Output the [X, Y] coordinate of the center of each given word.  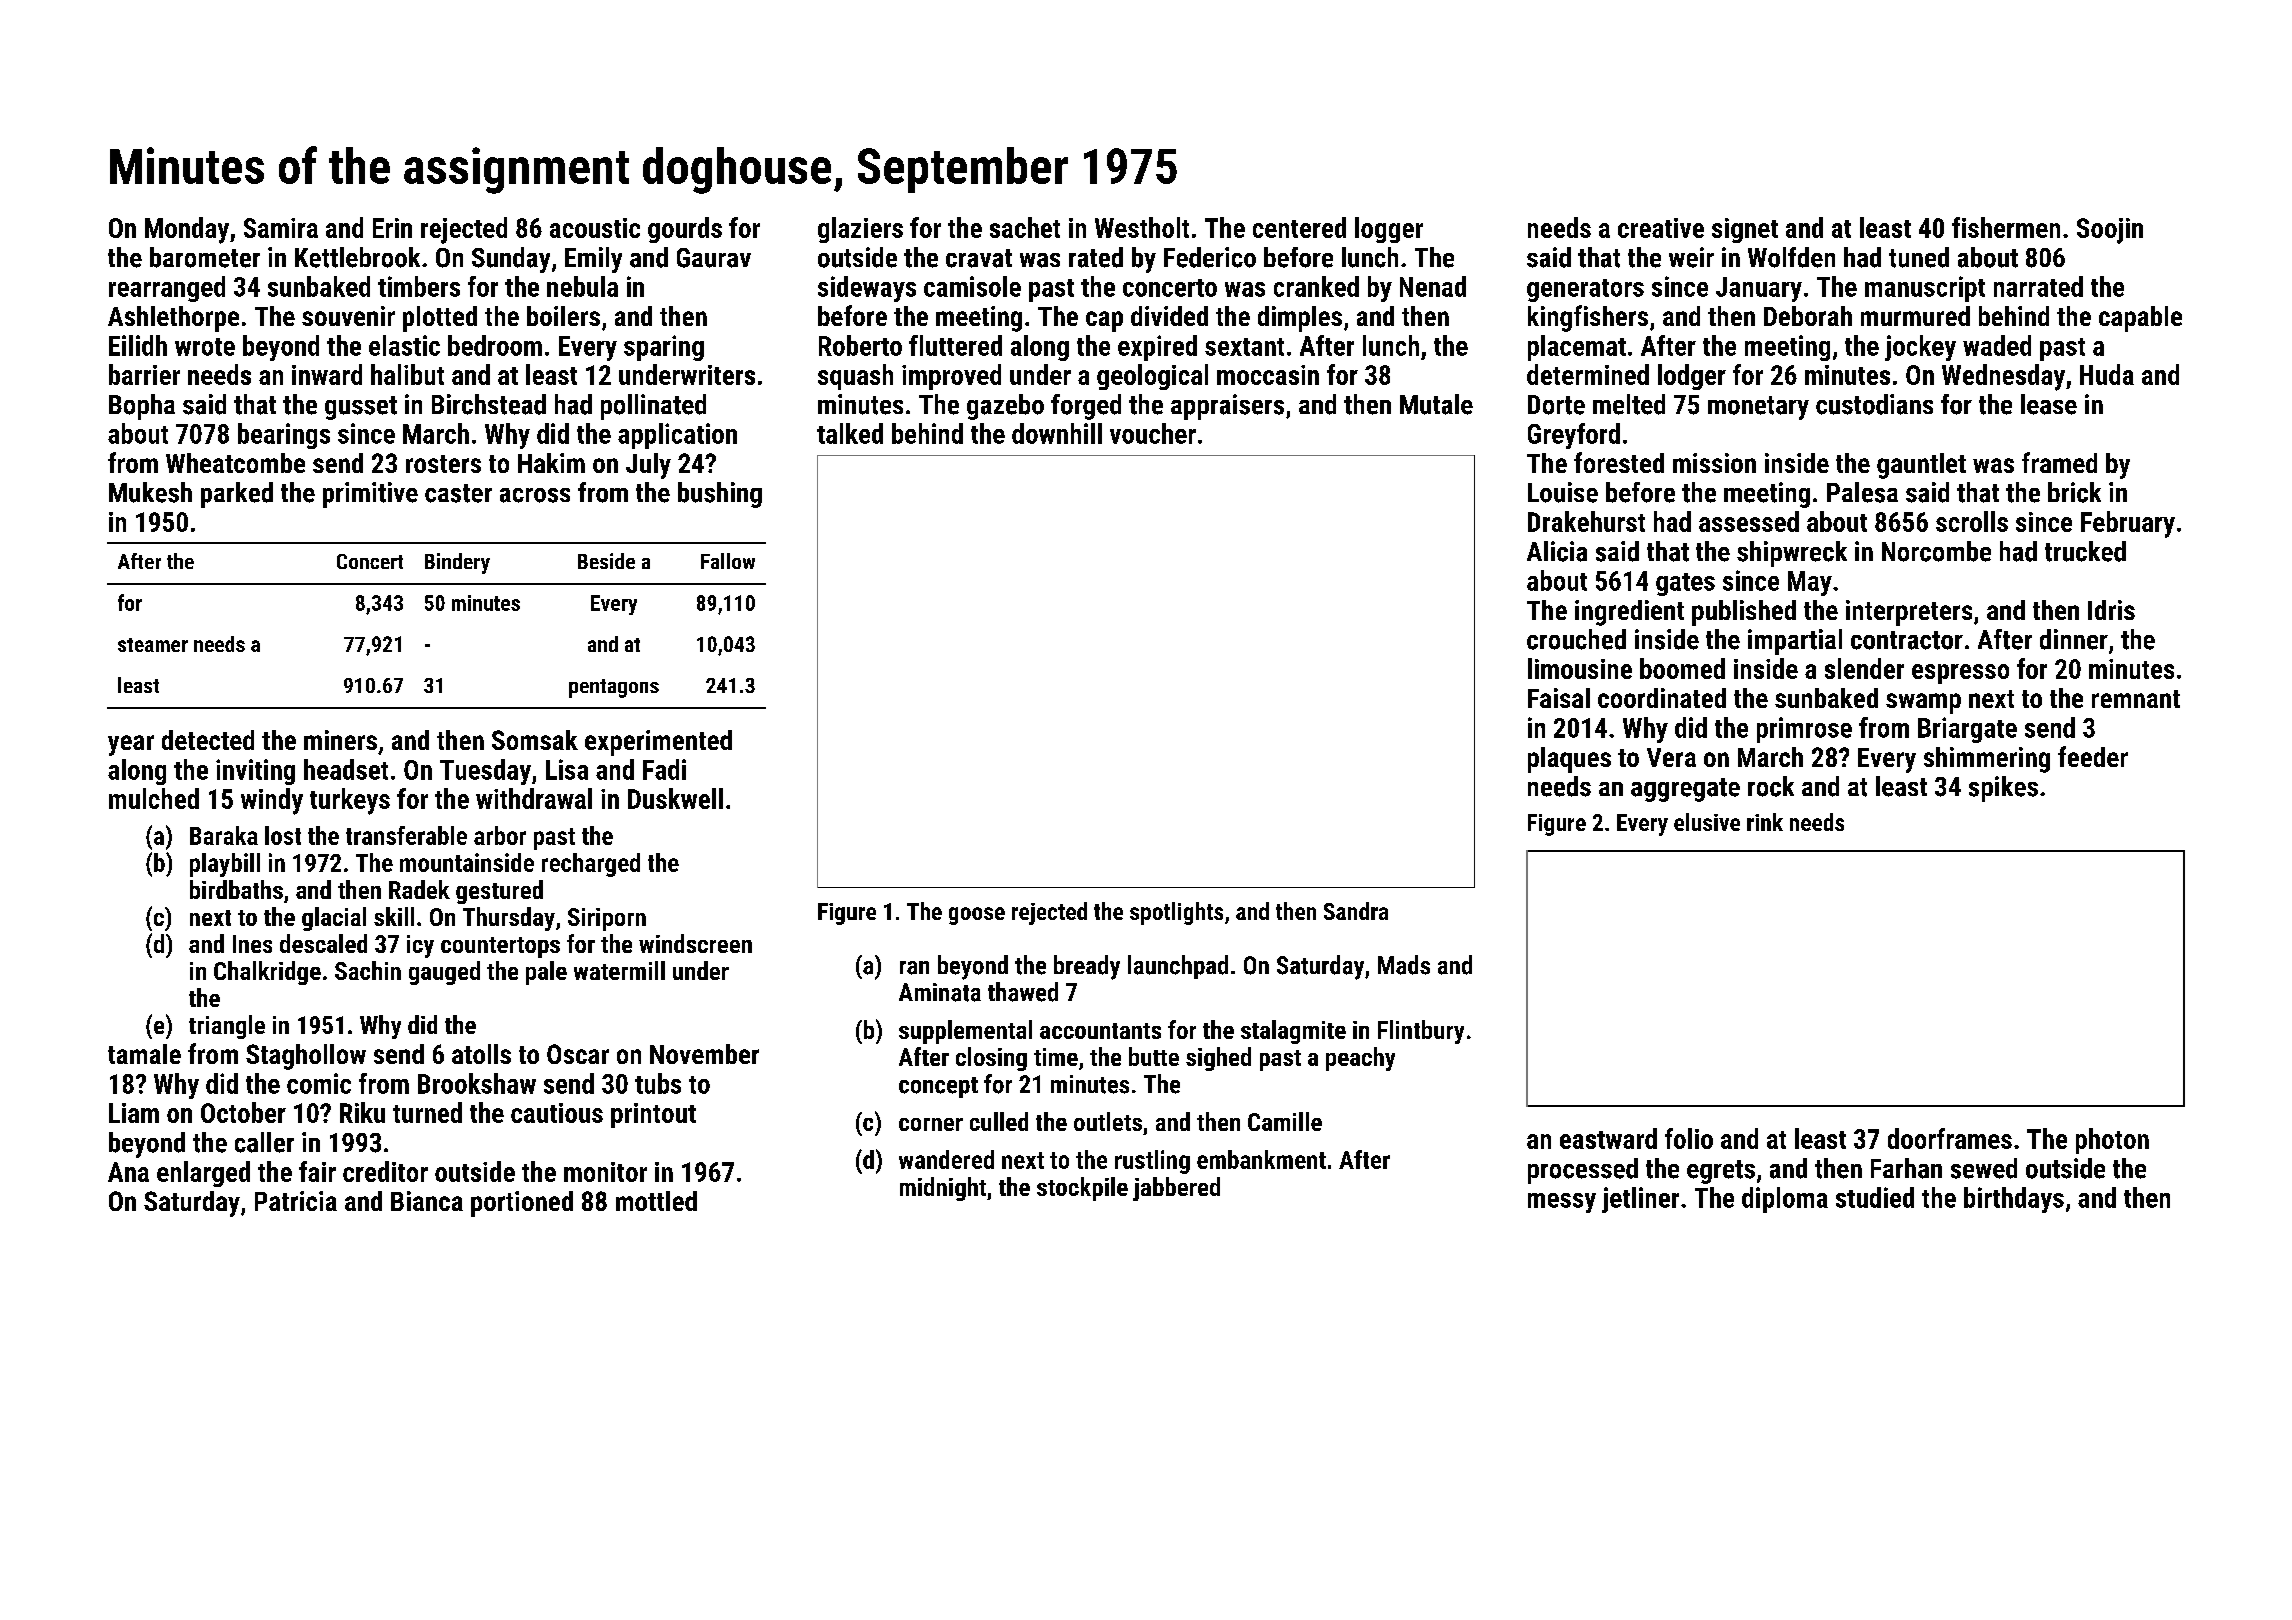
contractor [1907, 640]
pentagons [614, 688]
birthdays [2014, 1200]
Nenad [1433, 286]
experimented [658, 743]
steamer [153, 645]
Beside [606, 561]
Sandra [1356, 911]
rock [1771, 786]
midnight [943, 1189]
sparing [664, 348]
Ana [128, 1172]
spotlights [1176, 913]
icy [420, 946]
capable [2140, 319]
